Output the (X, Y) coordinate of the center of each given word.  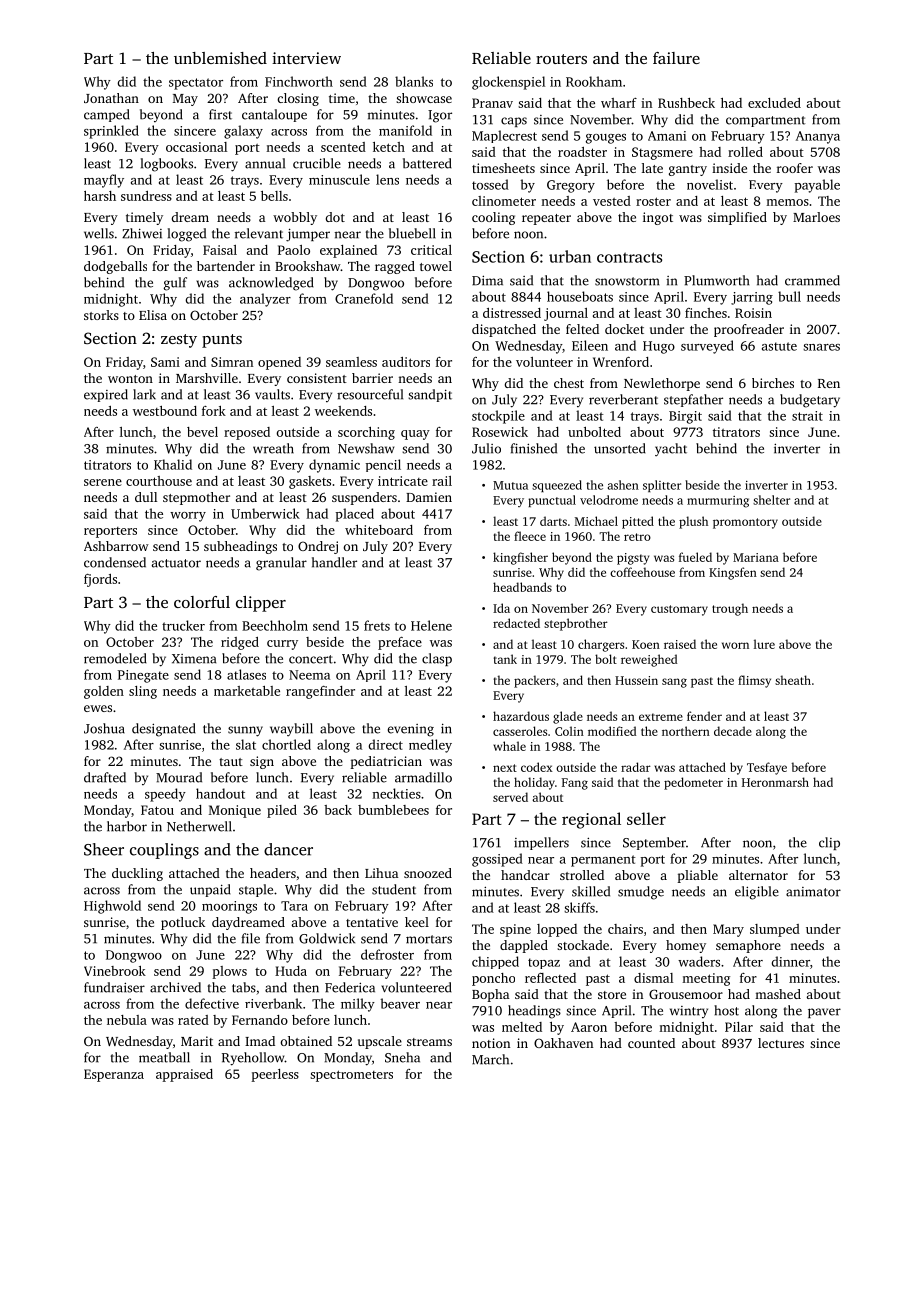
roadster (582, 152)
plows (229, 972)
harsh (100, 196)
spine (515, 930)
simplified (737, 218)
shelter (771, 500)
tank (505, 659)
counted (651, 1043)
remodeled (115, 658)
